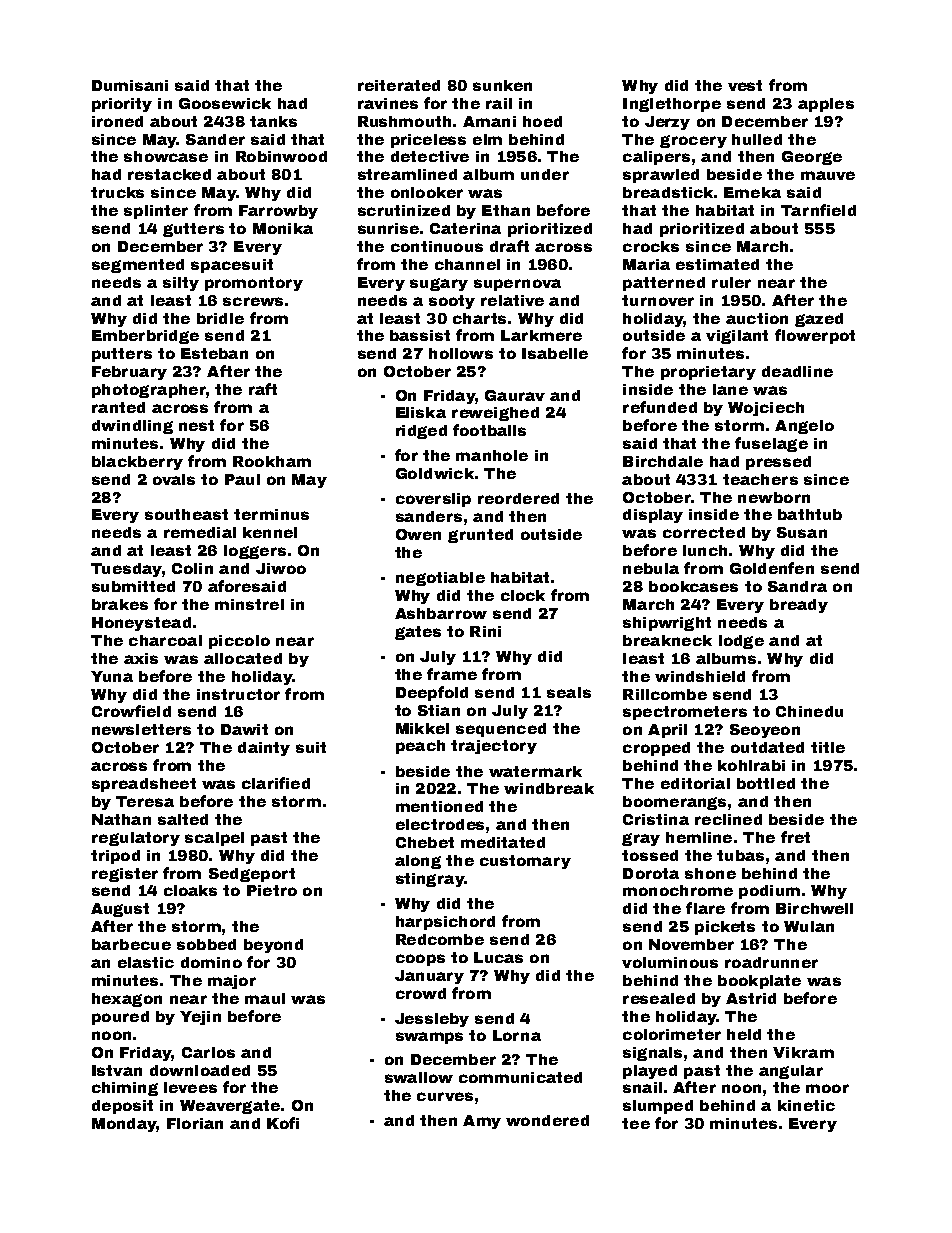 This screenshot has width=952, height=1233. I want to click on bridle, so click(220, 318).
